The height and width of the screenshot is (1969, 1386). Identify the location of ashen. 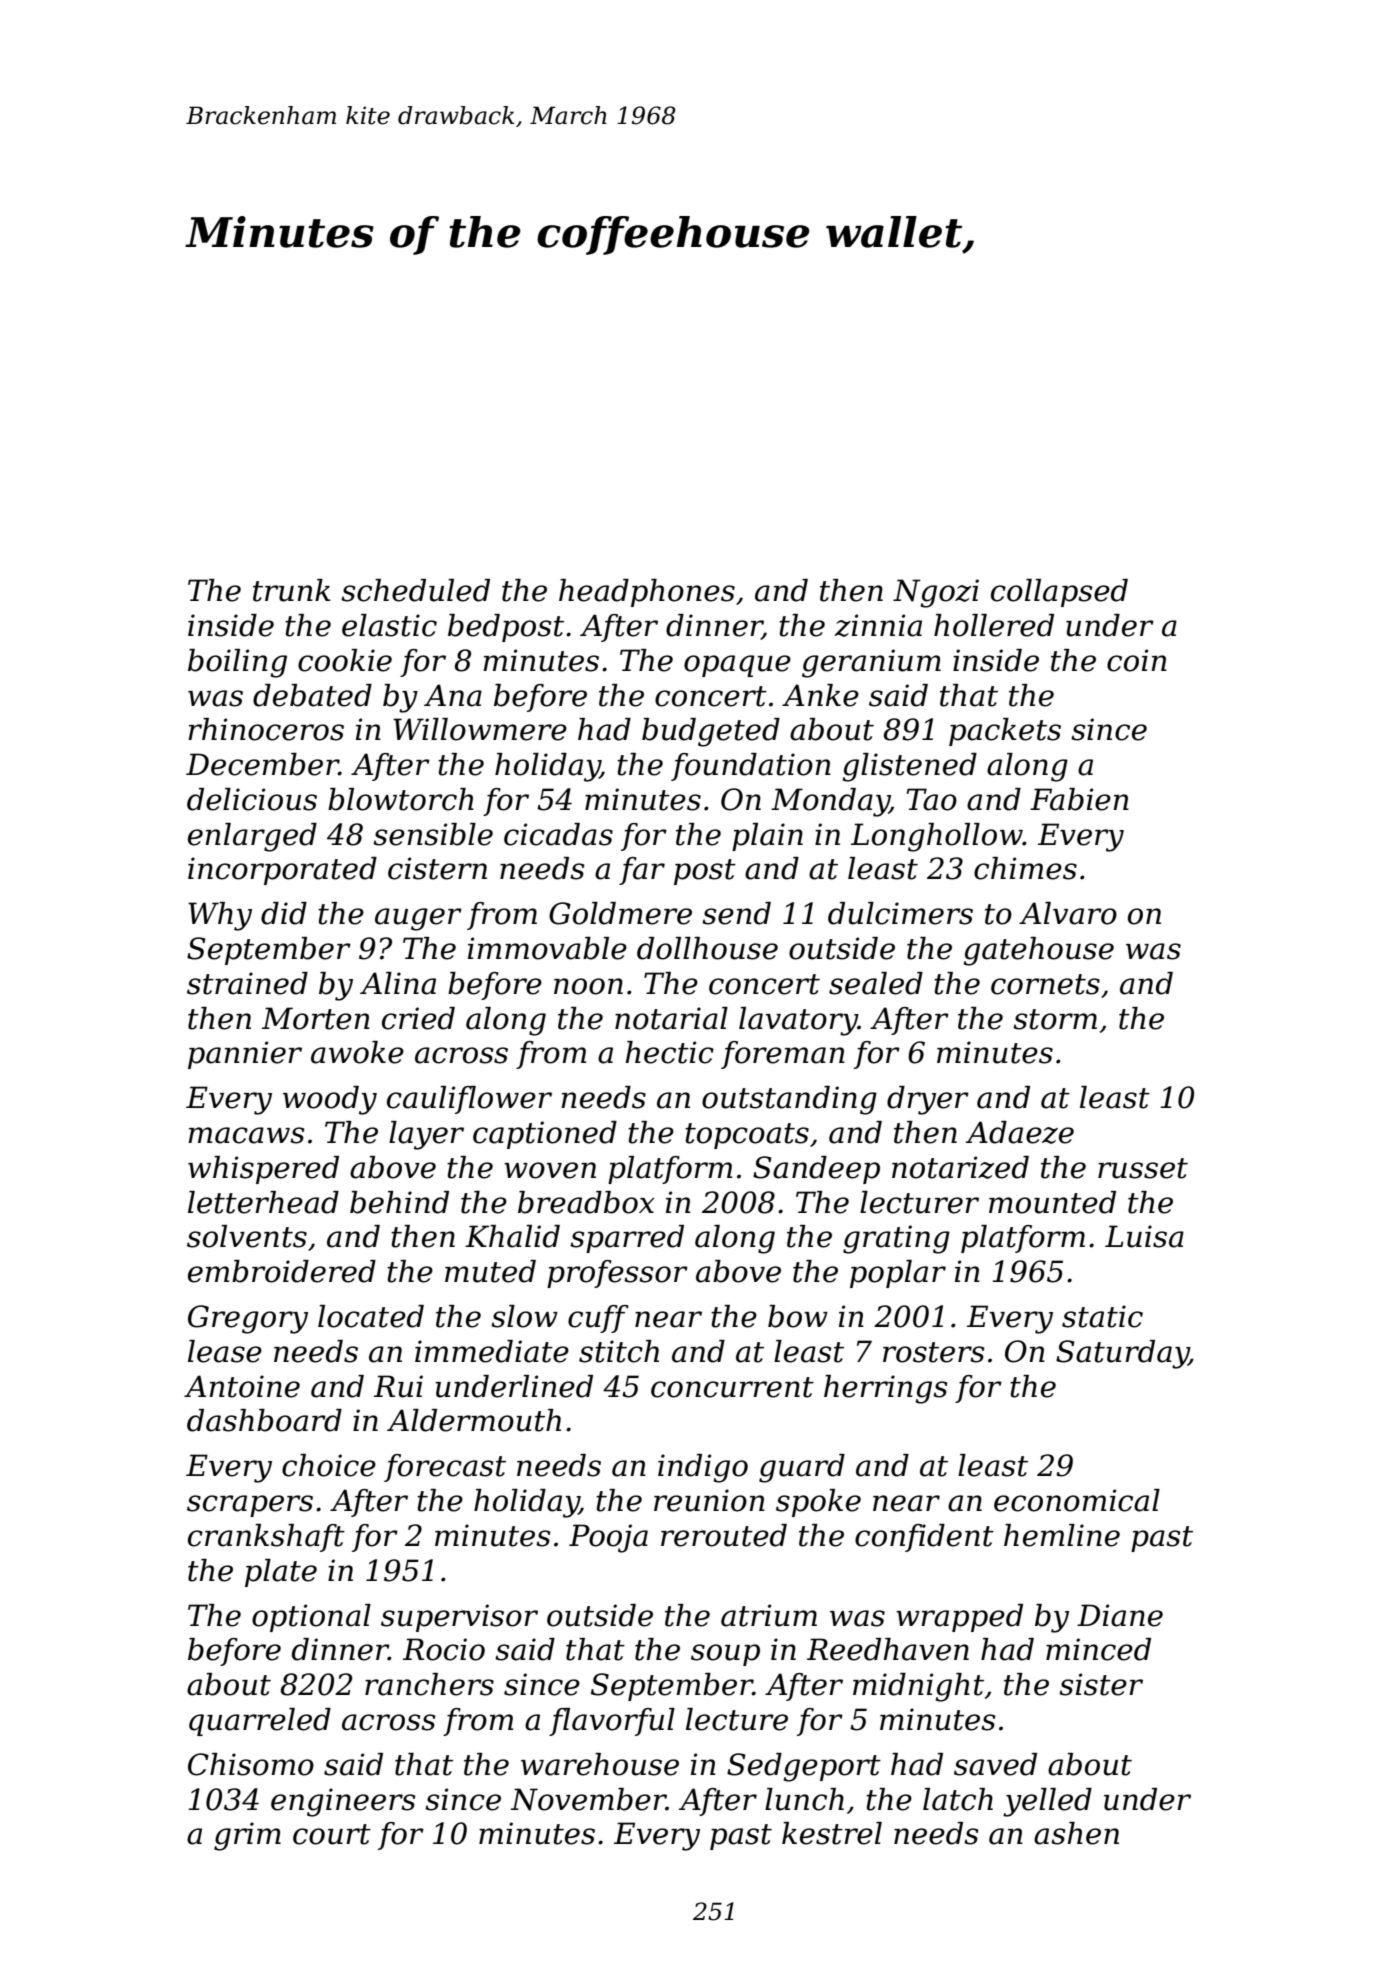
(1076, 1833).
